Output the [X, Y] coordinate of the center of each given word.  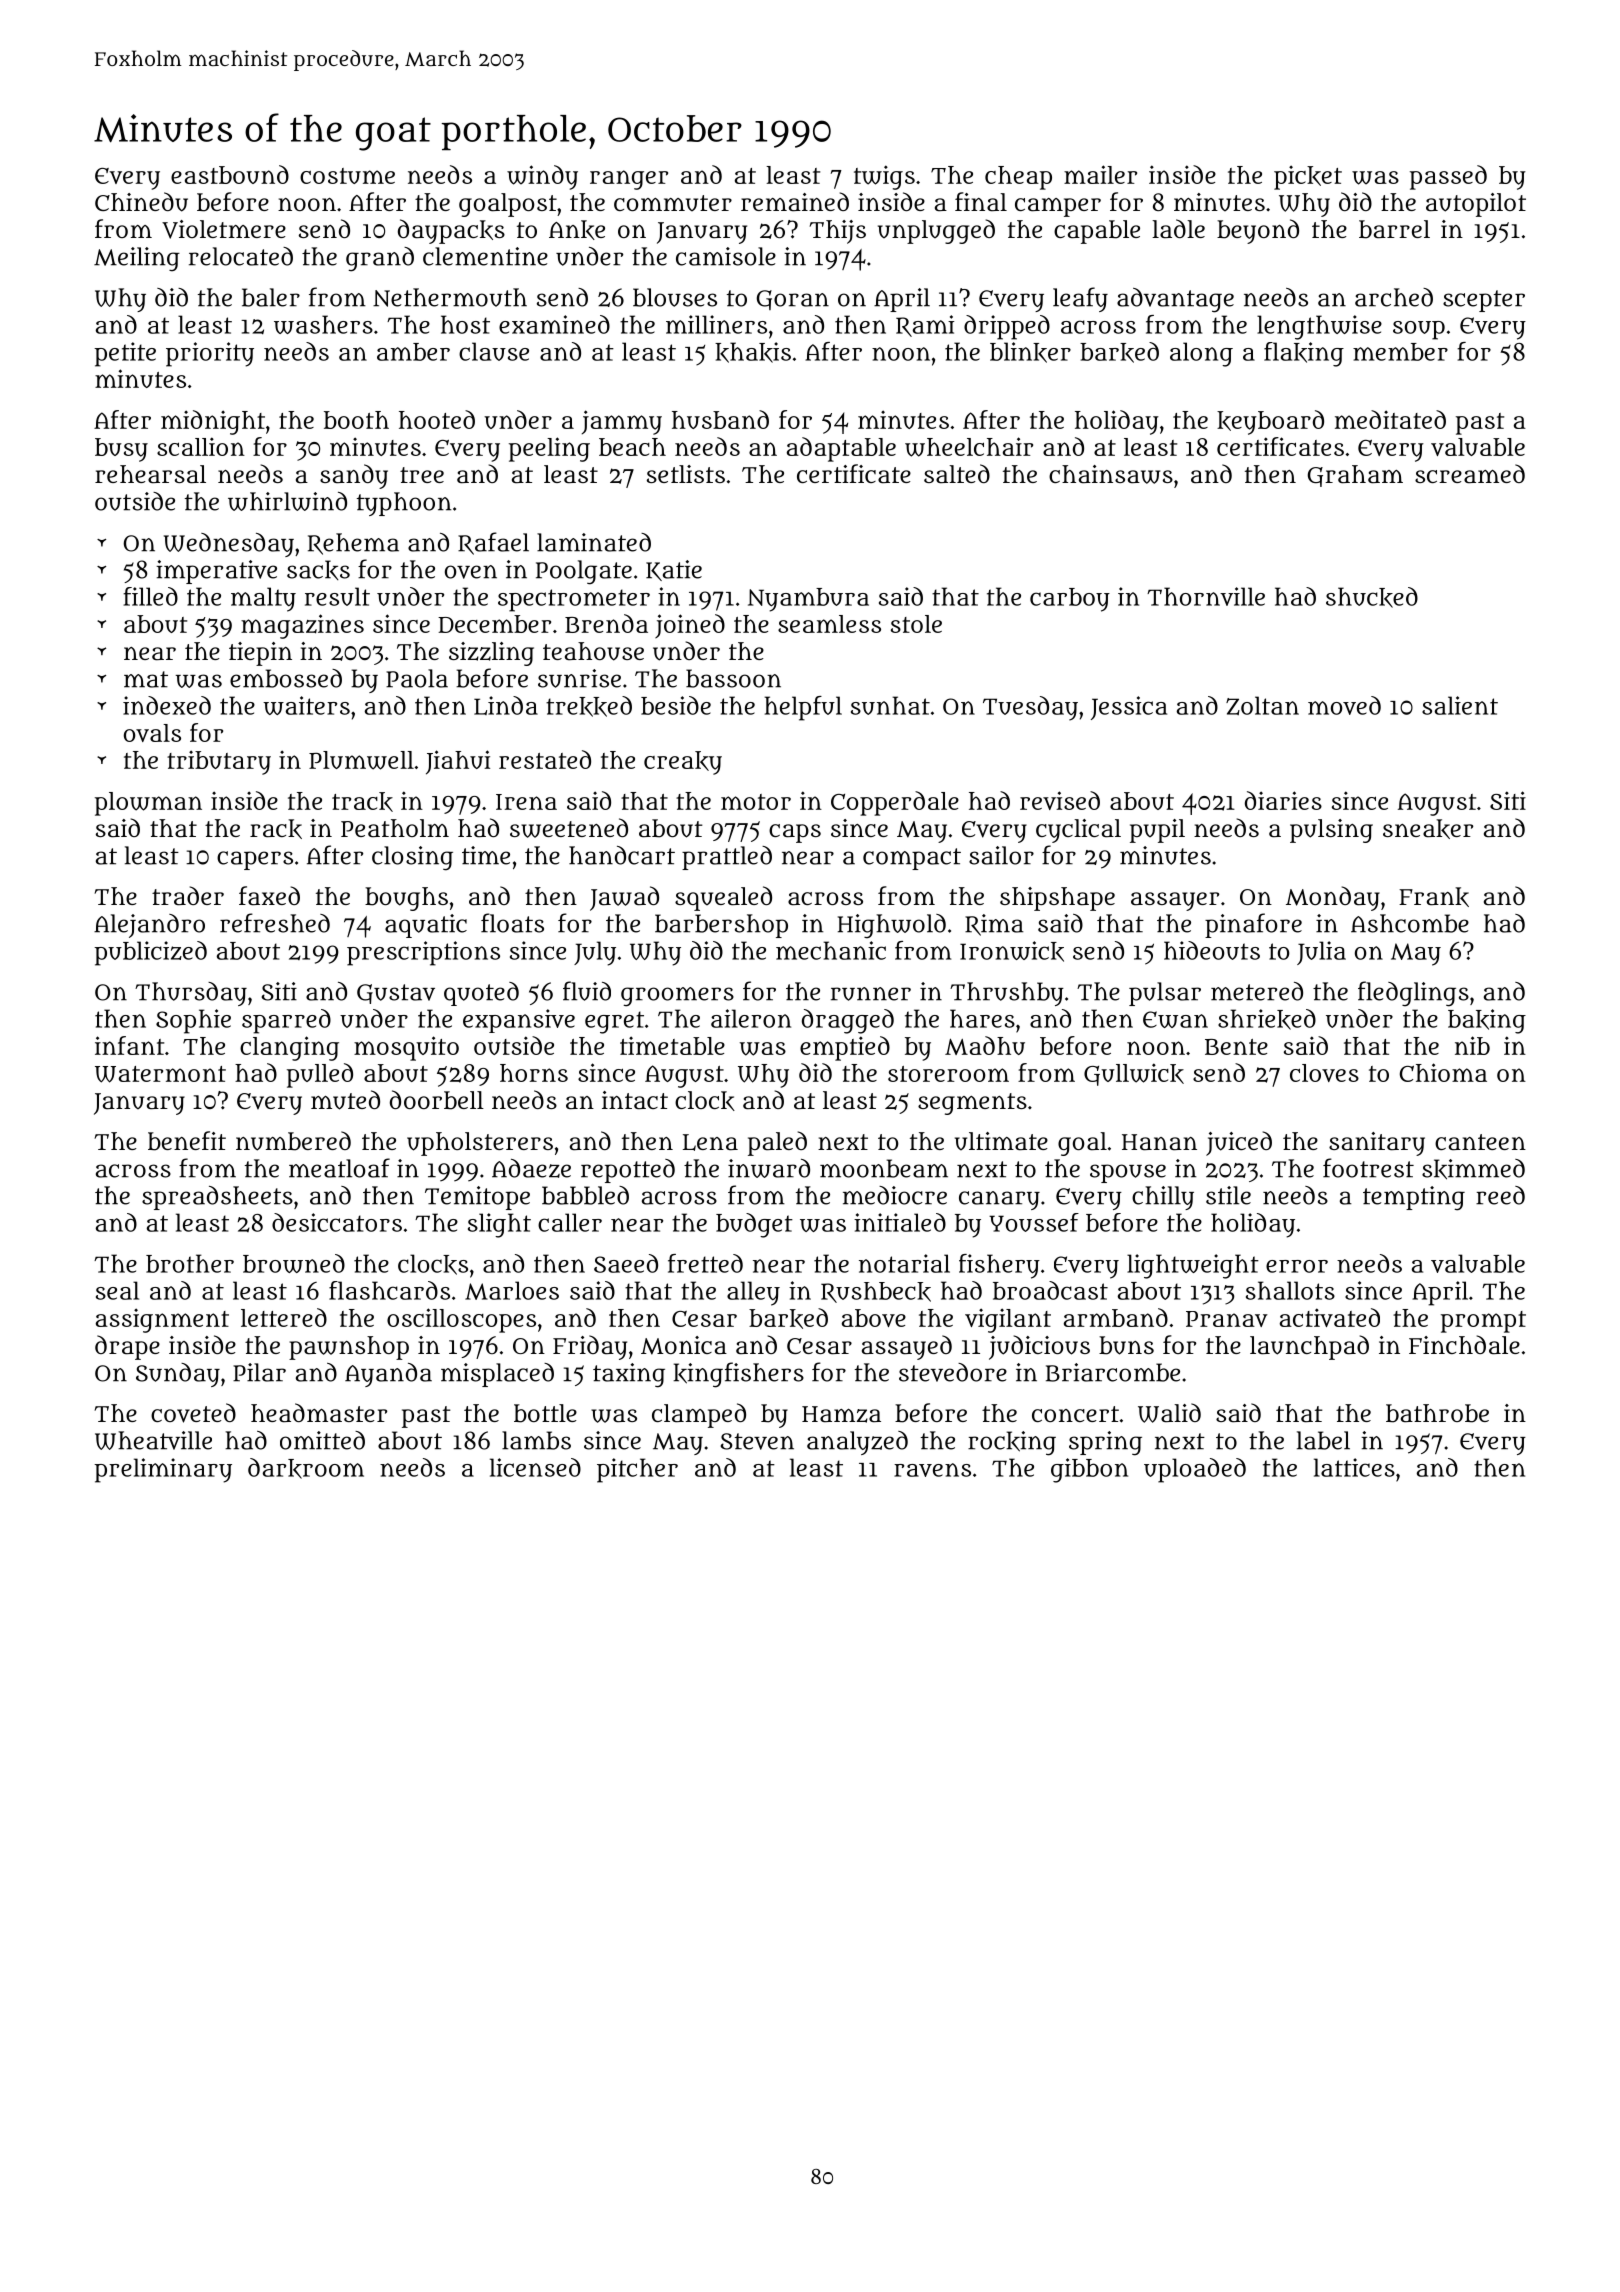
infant [129, 1045]
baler [271, 297]
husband [720, 419]
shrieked [1267, 1019]
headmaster [319, 1413]
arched [1394, 297]
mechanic [831, 950]
